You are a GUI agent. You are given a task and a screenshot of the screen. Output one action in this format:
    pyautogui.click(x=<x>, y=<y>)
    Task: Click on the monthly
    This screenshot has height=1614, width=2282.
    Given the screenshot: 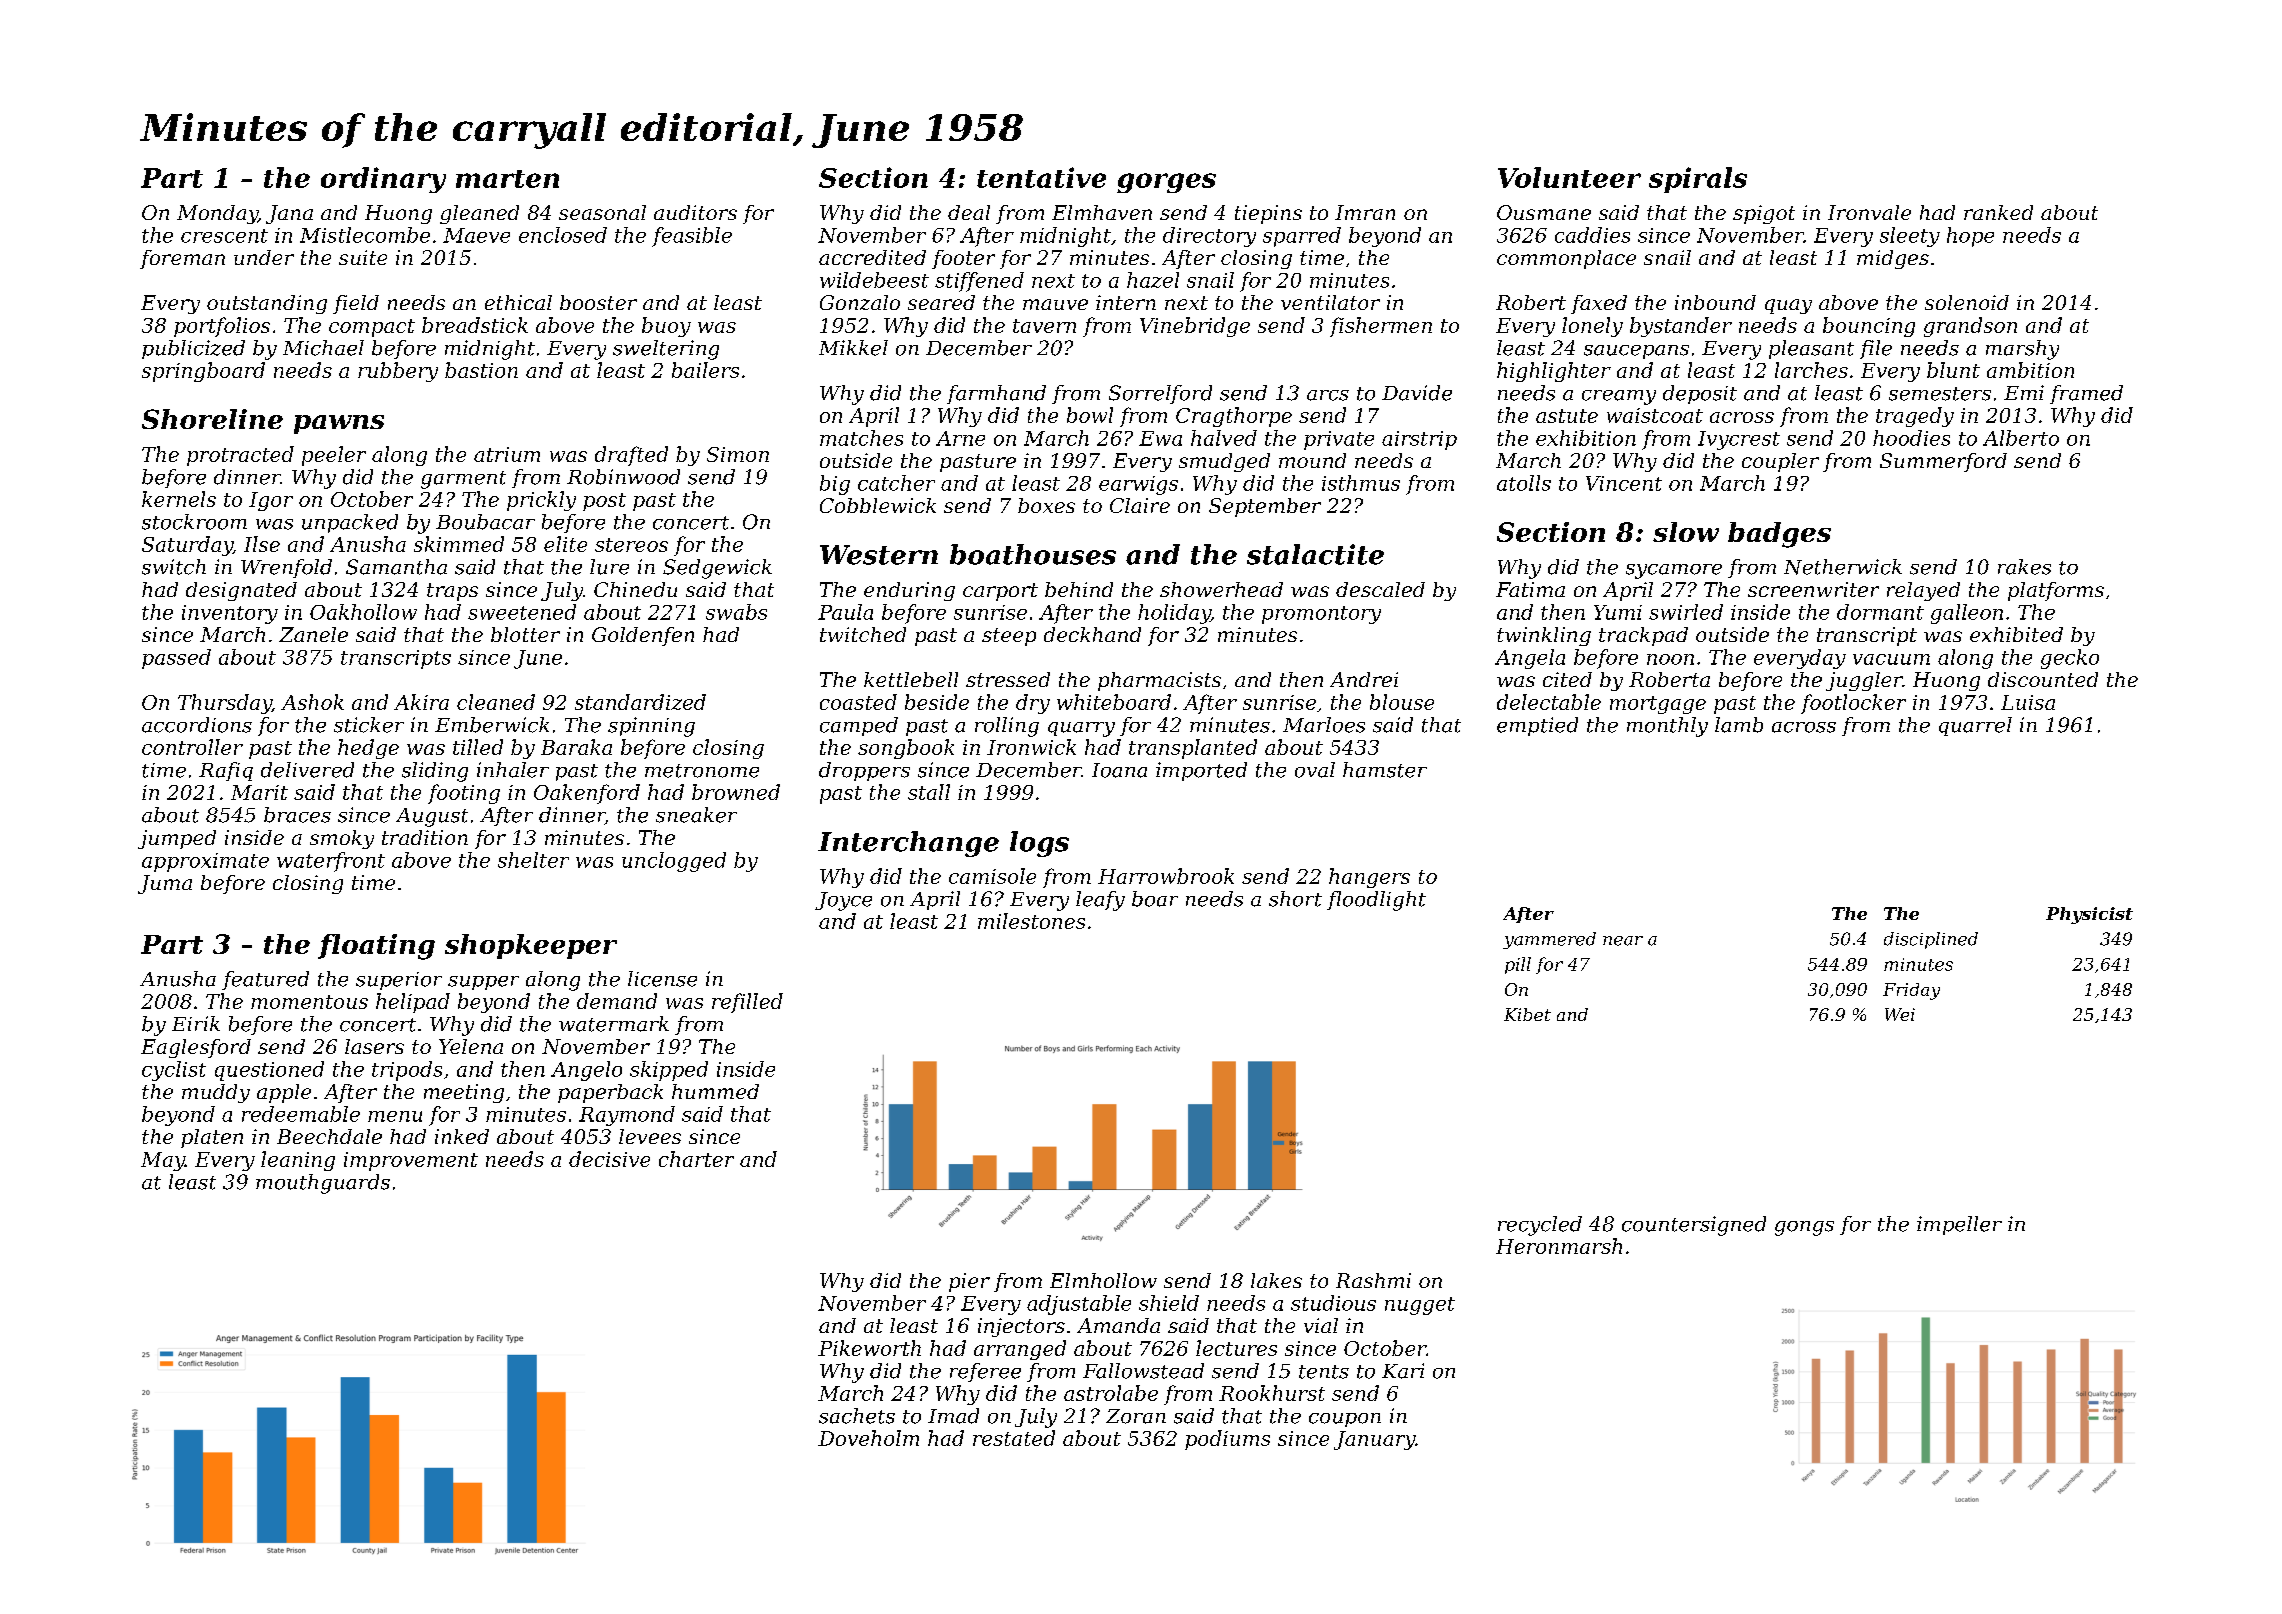 What is the action you would take?
    pyautogui.click(x=1667, y=727)
